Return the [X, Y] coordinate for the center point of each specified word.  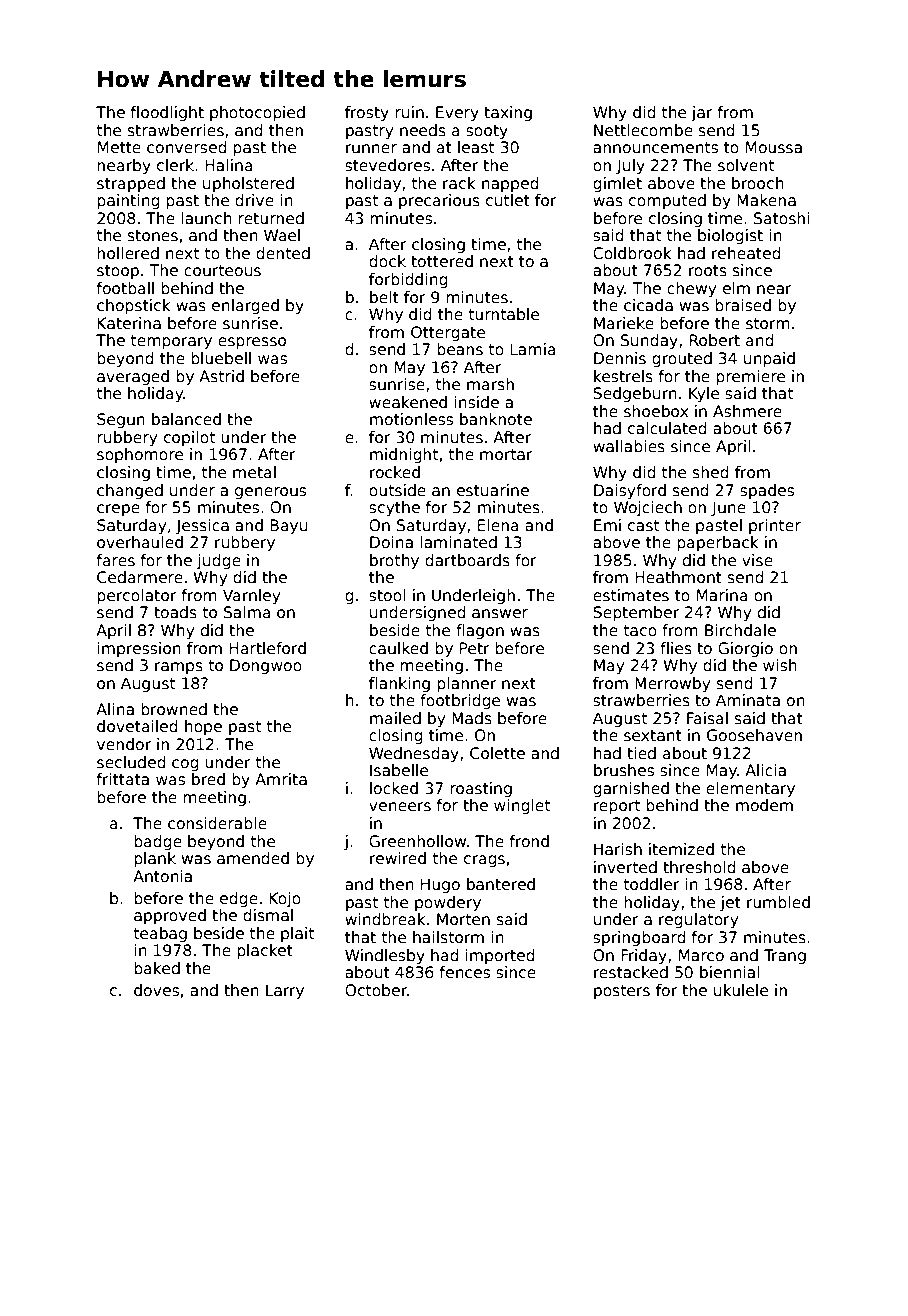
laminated [458, 542]
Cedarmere [140, 577]
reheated [746, 253]
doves [156, 990]
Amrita [281, 779]
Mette [119, 147]
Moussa [774, 147]
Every [457, 113]
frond [529, 841]
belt [384, 297]
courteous [222, 271]
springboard [639, 938]
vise [757, 560]
